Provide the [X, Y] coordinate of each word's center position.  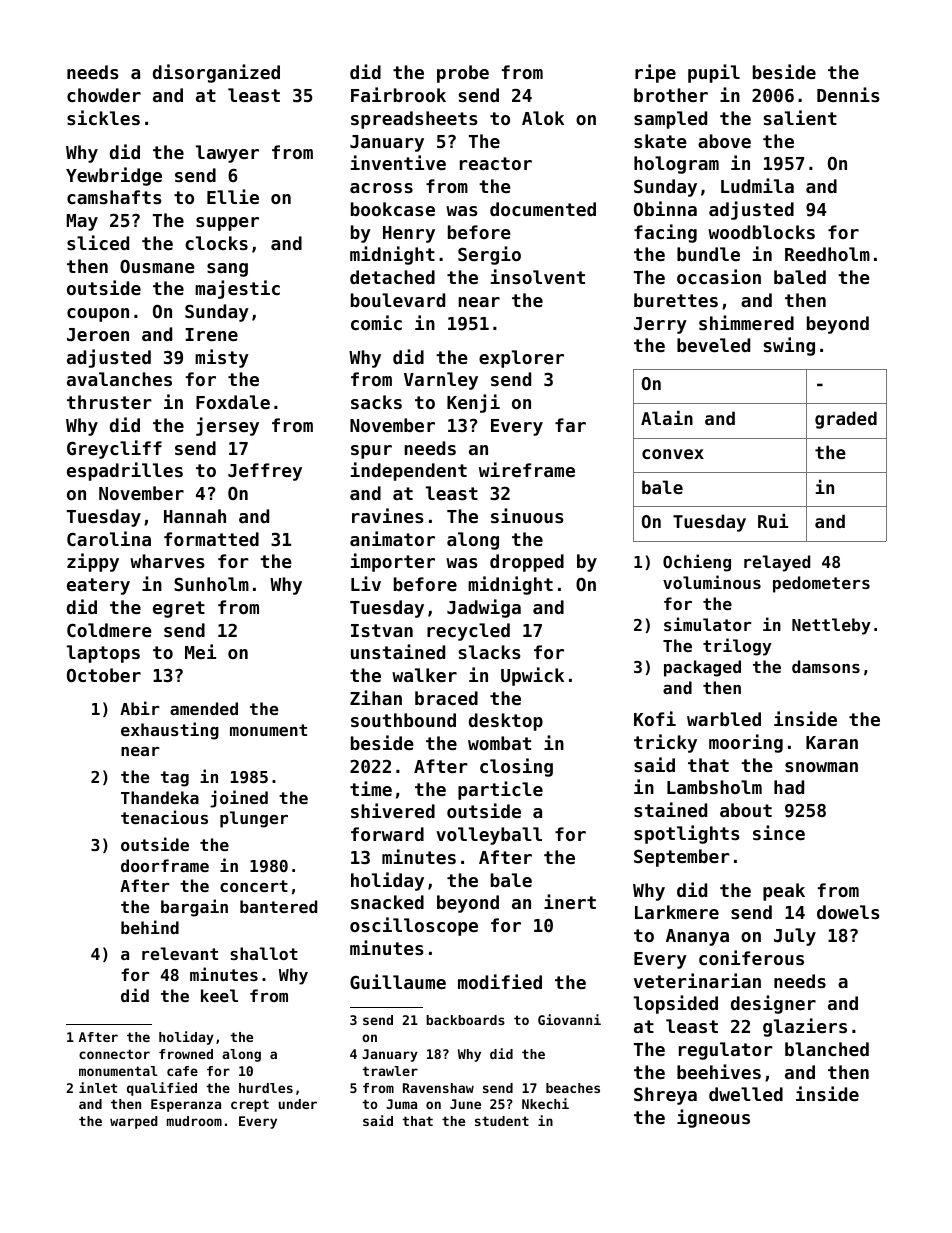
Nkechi [545, 1103]
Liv [366, 583]
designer [773, 1004]
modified [500, 981]
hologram [676, 165]
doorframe [165, 865]
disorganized [216, 73]
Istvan [382, 630]
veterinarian [697, 980]
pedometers [821, 584]
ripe [655, 73]
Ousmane [157, 266]
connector [114, 1054]
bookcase [393, 209]
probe [463, 74]
